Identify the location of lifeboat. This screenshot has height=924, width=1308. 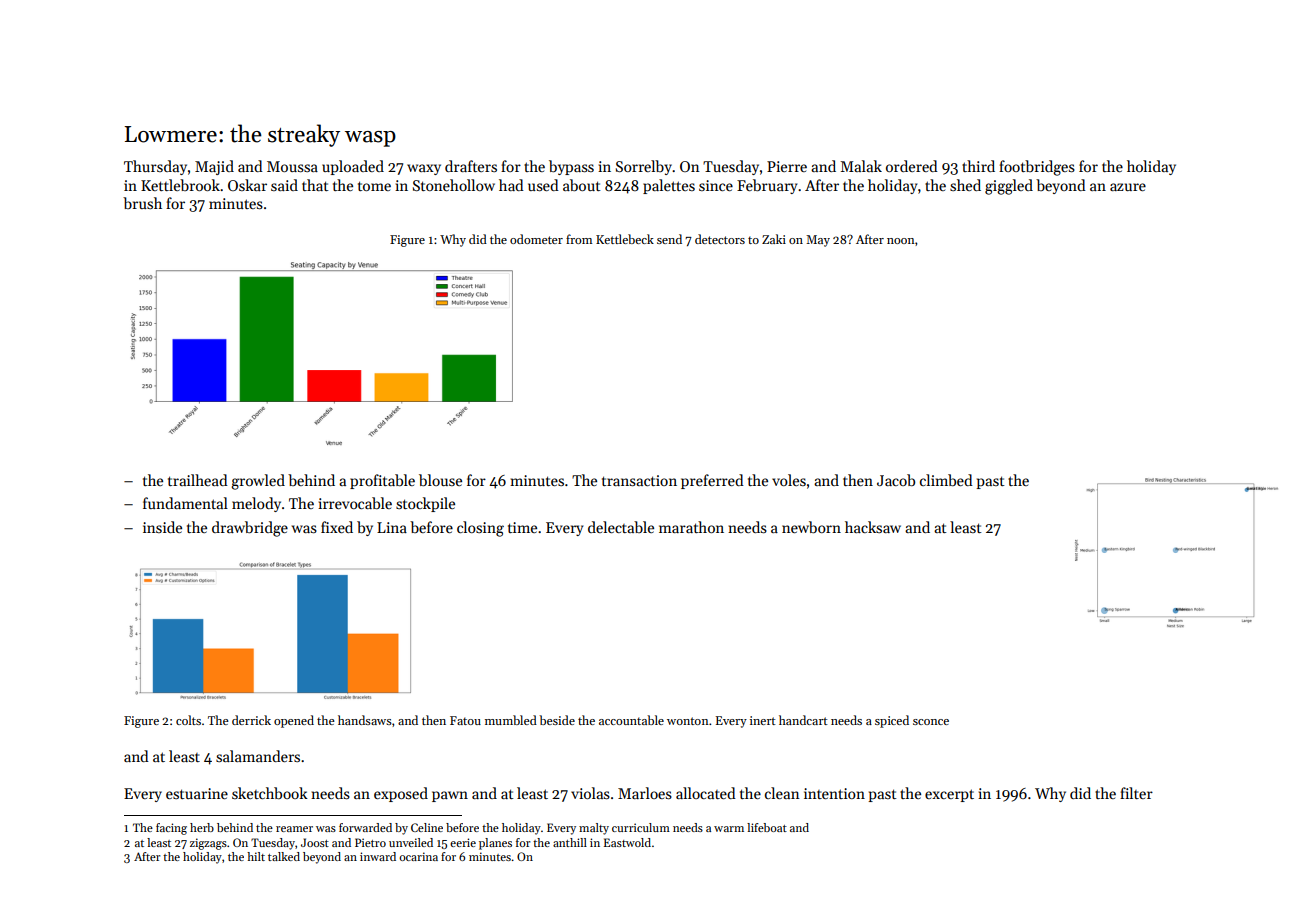
(767, 827).
